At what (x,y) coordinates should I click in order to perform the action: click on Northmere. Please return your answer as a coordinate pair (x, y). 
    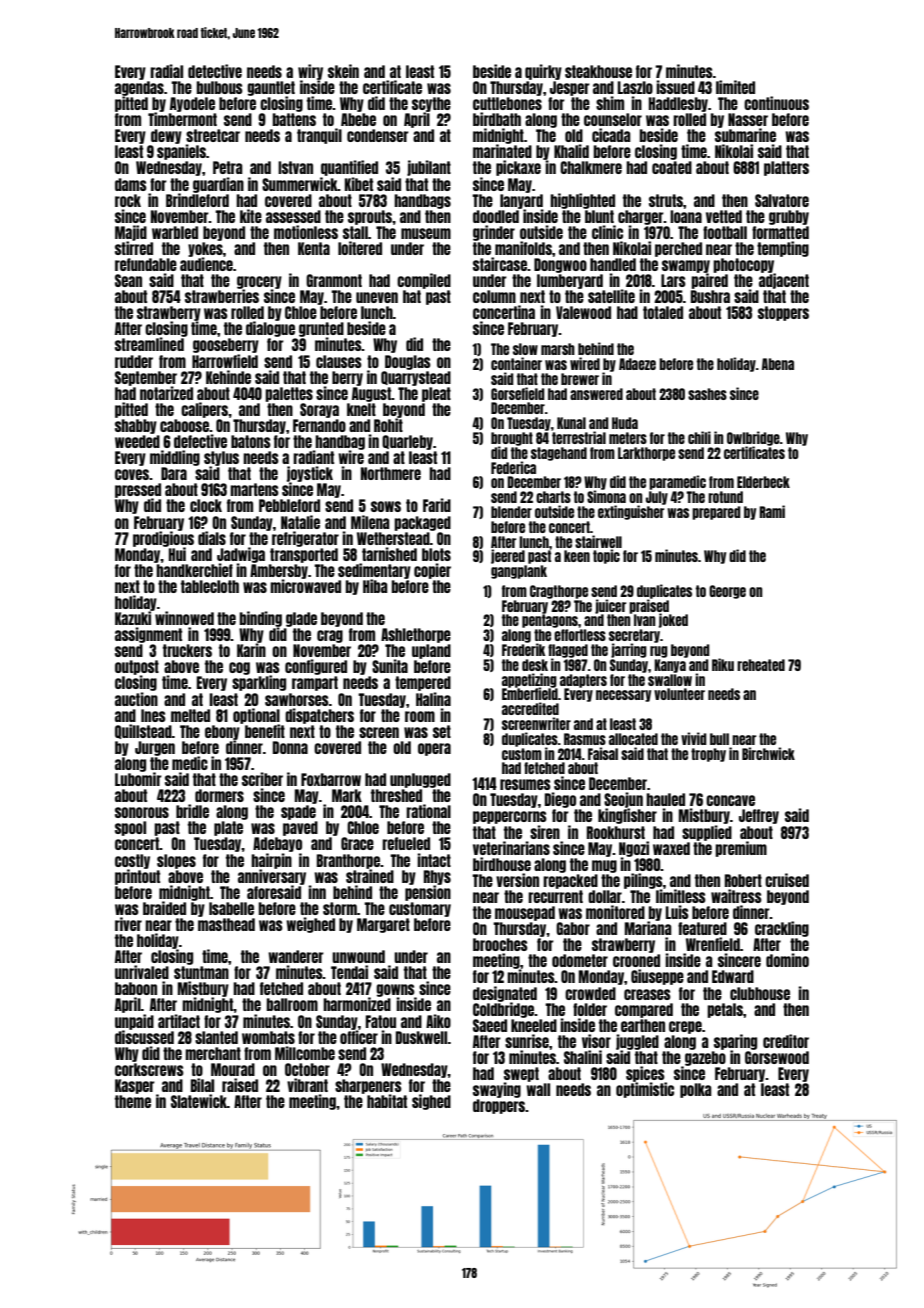
    Looking at the image, I should click on (391, 473).
